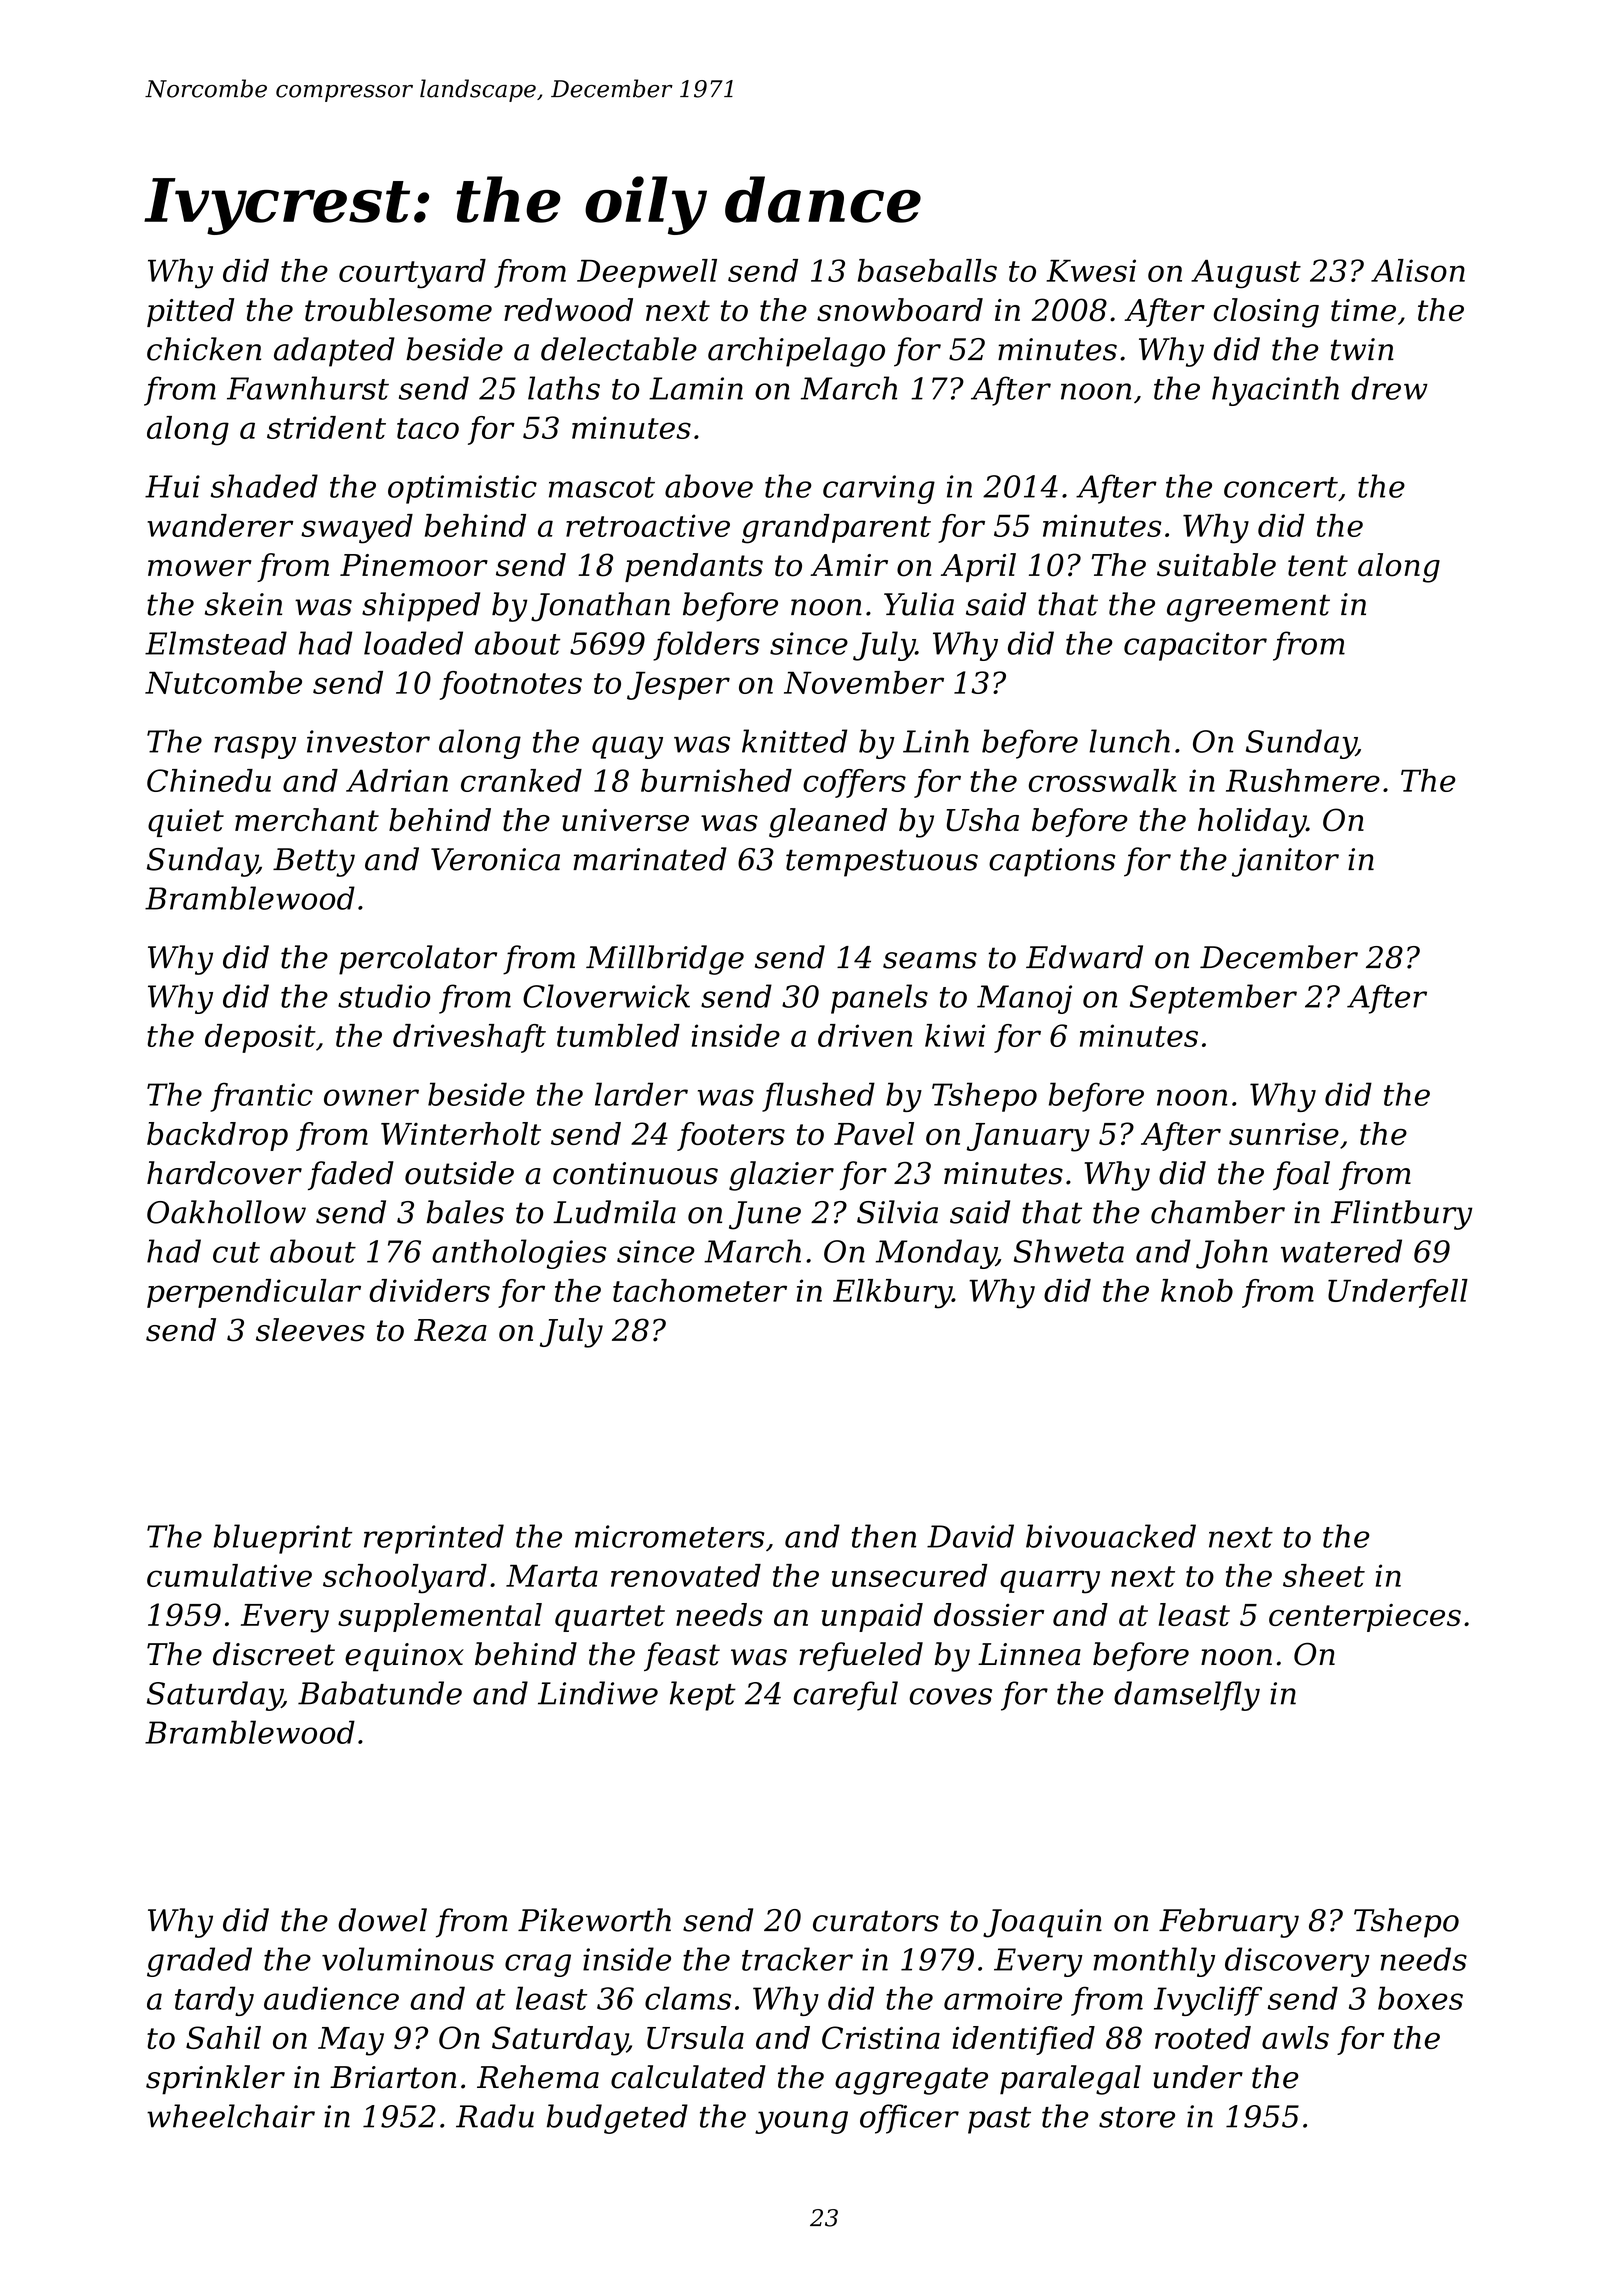 The width and height of the document is (1620, 2292). I want to click on August, so click(1246, 274).
